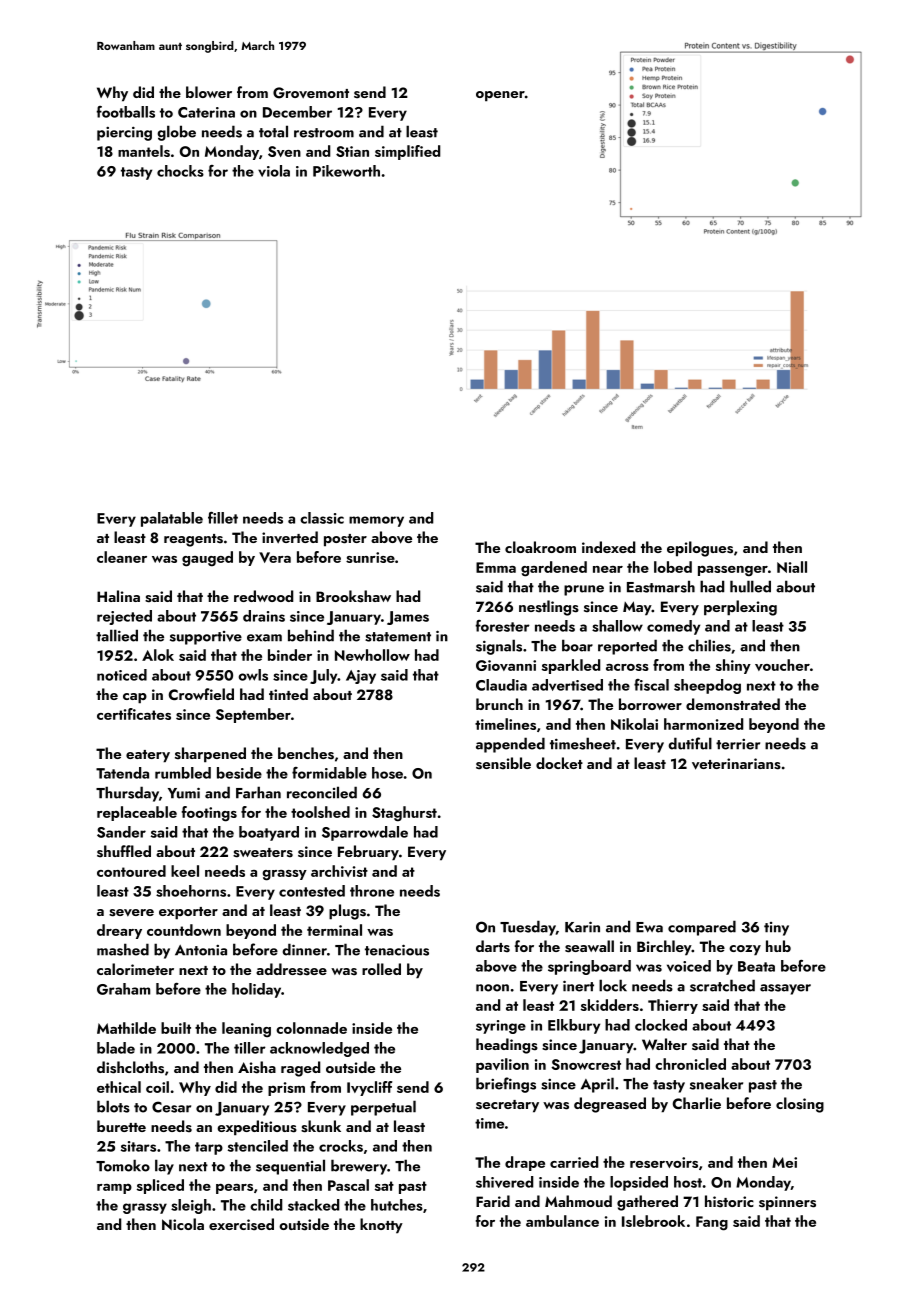 This image has height=1308, width=924. I want to click on Mei, so click(784, 1162).
